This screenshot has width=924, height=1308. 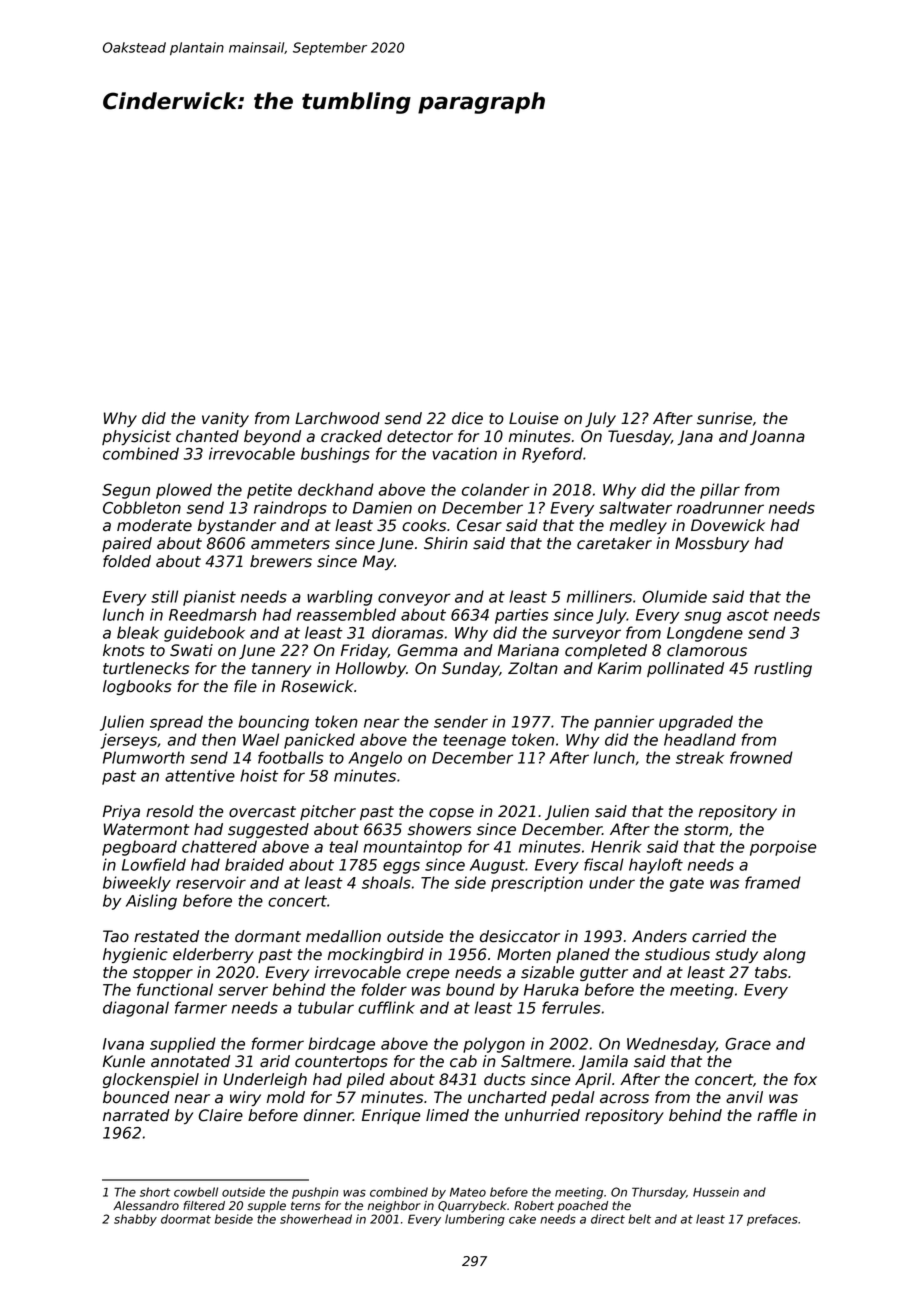 What do you see at coordinates (245, 1098) in the screenshot?
I see `wiry` at bounding box center [245, 1098].
